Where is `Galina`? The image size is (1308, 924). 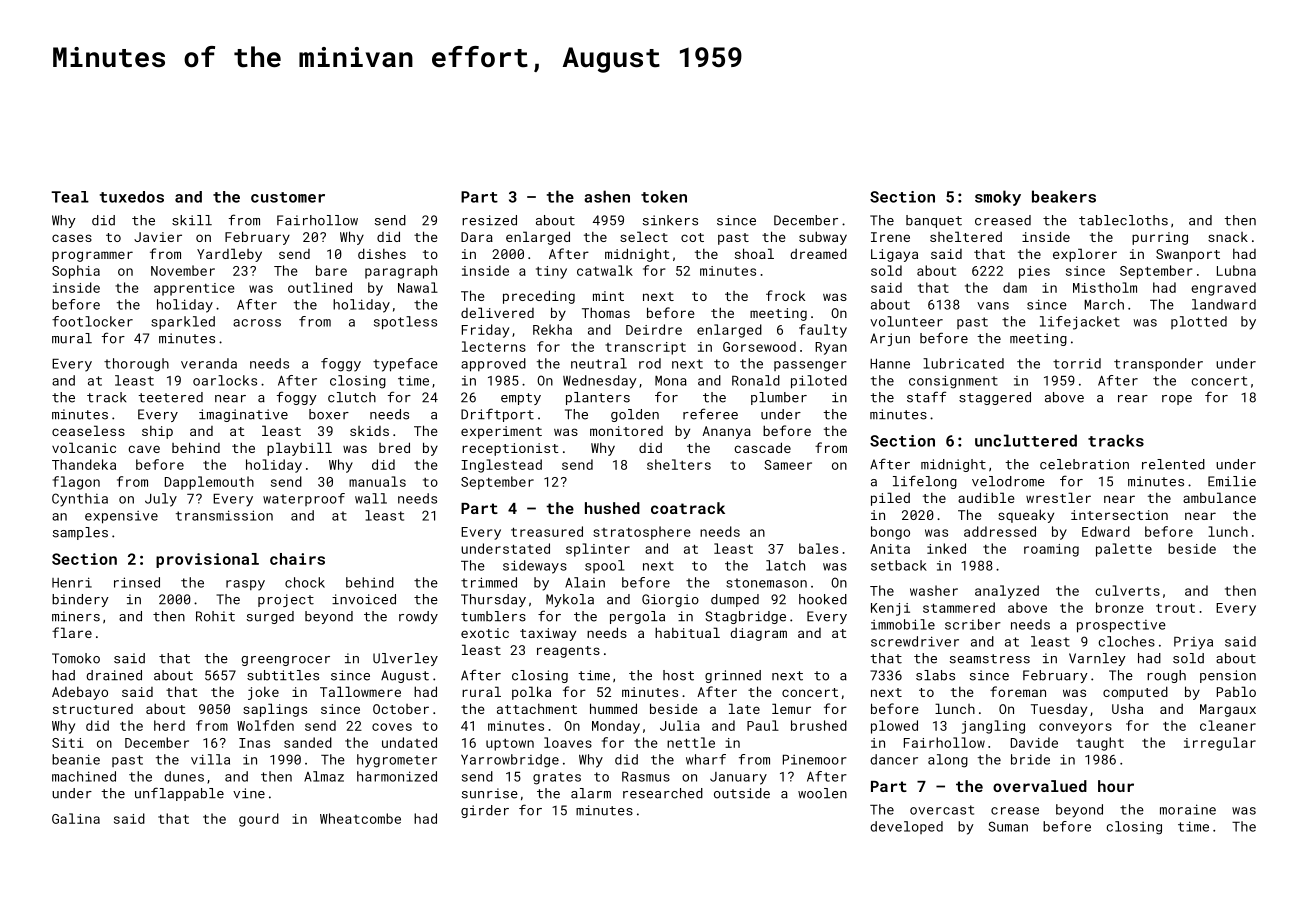 Galina is located at coordinates (76, 818).
